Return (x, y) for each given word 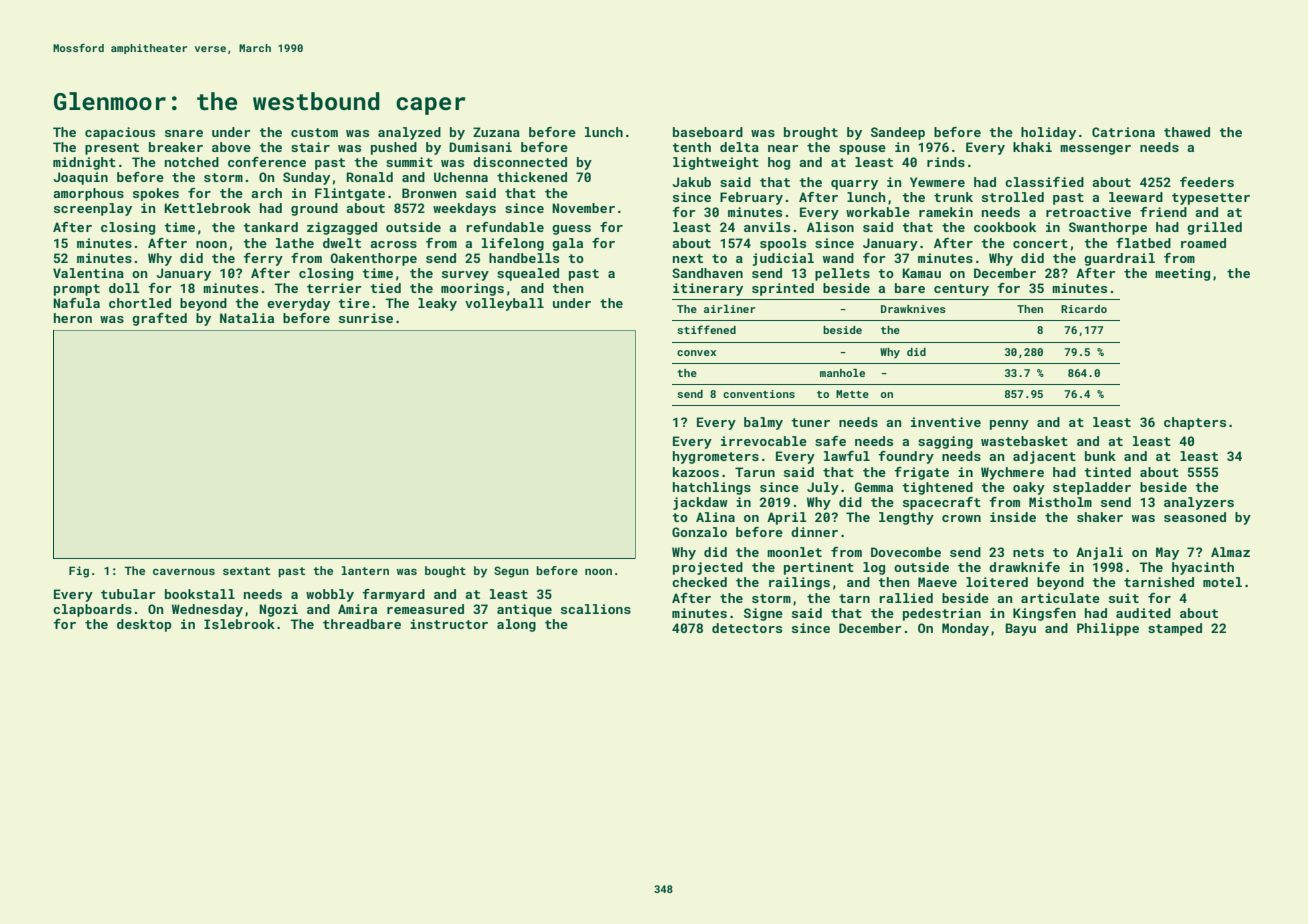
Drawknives (913, 309)
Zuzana (496, 132)
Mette (852, 394)
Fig (79, 572)
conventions (759, 394)
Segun (511, 572)
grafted (159, 319)
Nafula (76, 303)
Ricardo (1084, 309)
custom (314, 132)
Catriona (1123, 132)
